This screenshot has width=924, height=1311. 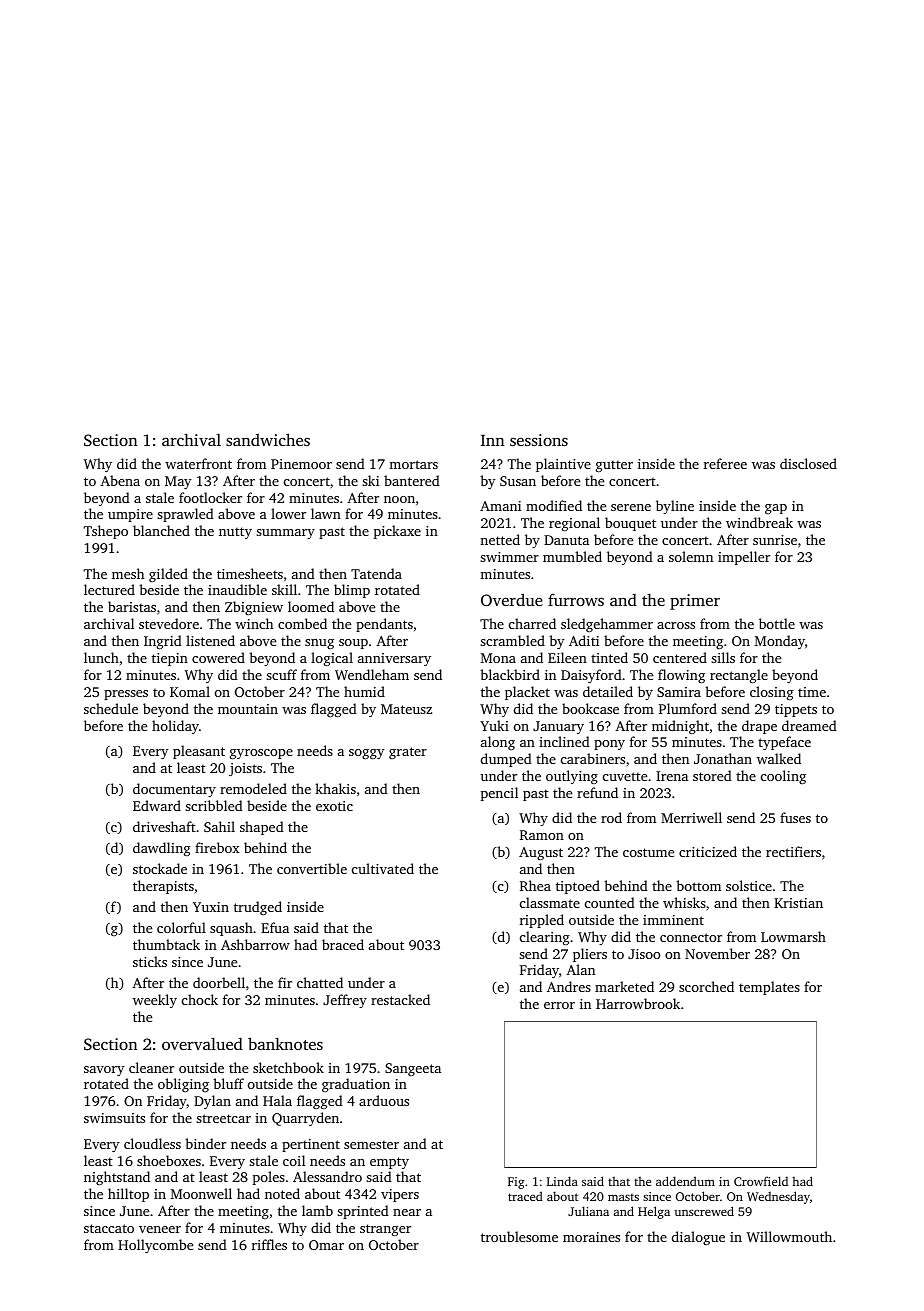 What do you see at coordinates (376, 573) in the screenshot?
I see `Tatenda` at bounding box center [376, 573].
